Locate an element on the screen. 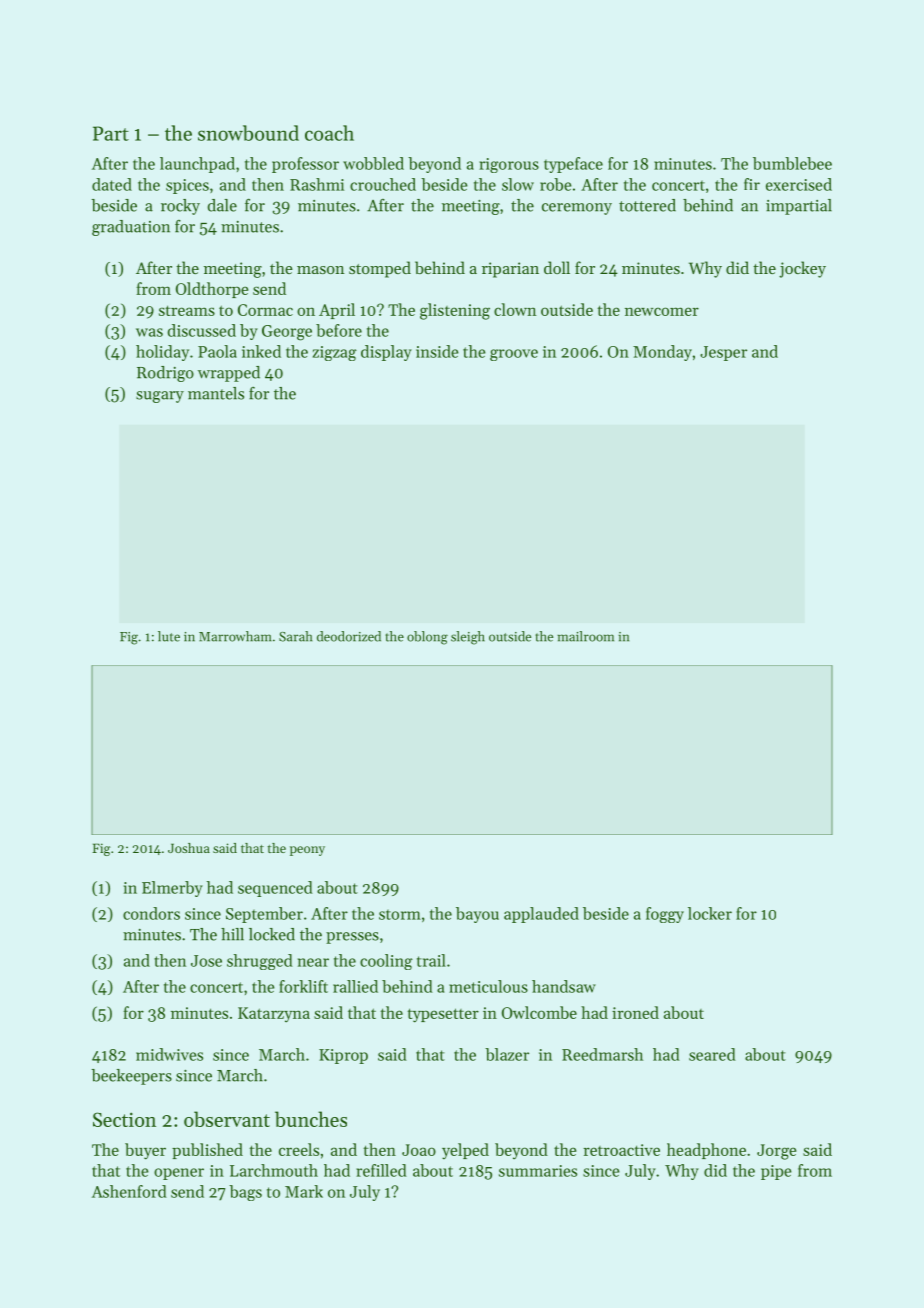 Image resolution: width=924 pixels, height=1308 pixels. April is located at coordinates (337, 311).
